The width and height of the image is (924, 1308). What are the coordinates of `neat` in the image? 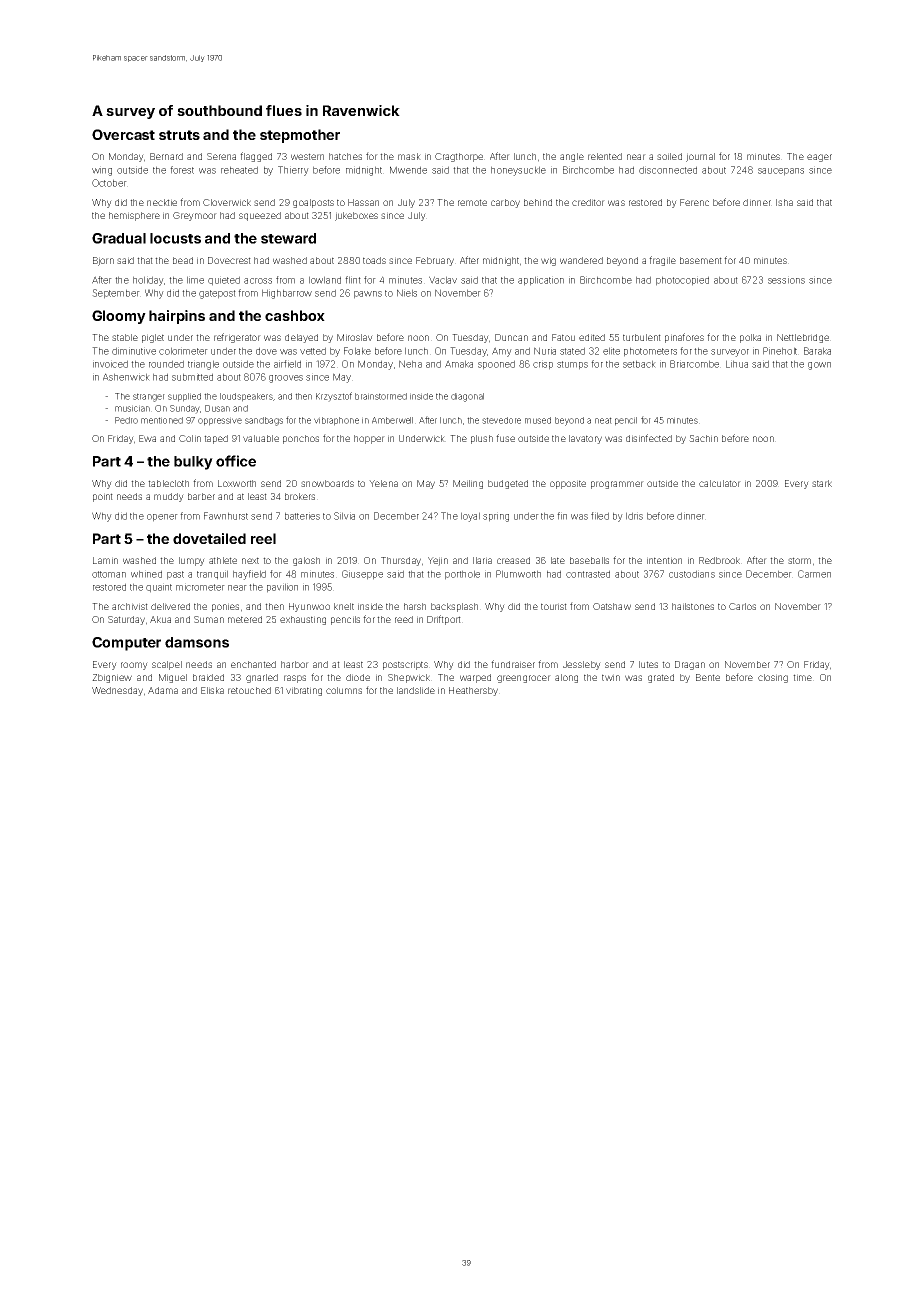 It's located at (603, 420).
